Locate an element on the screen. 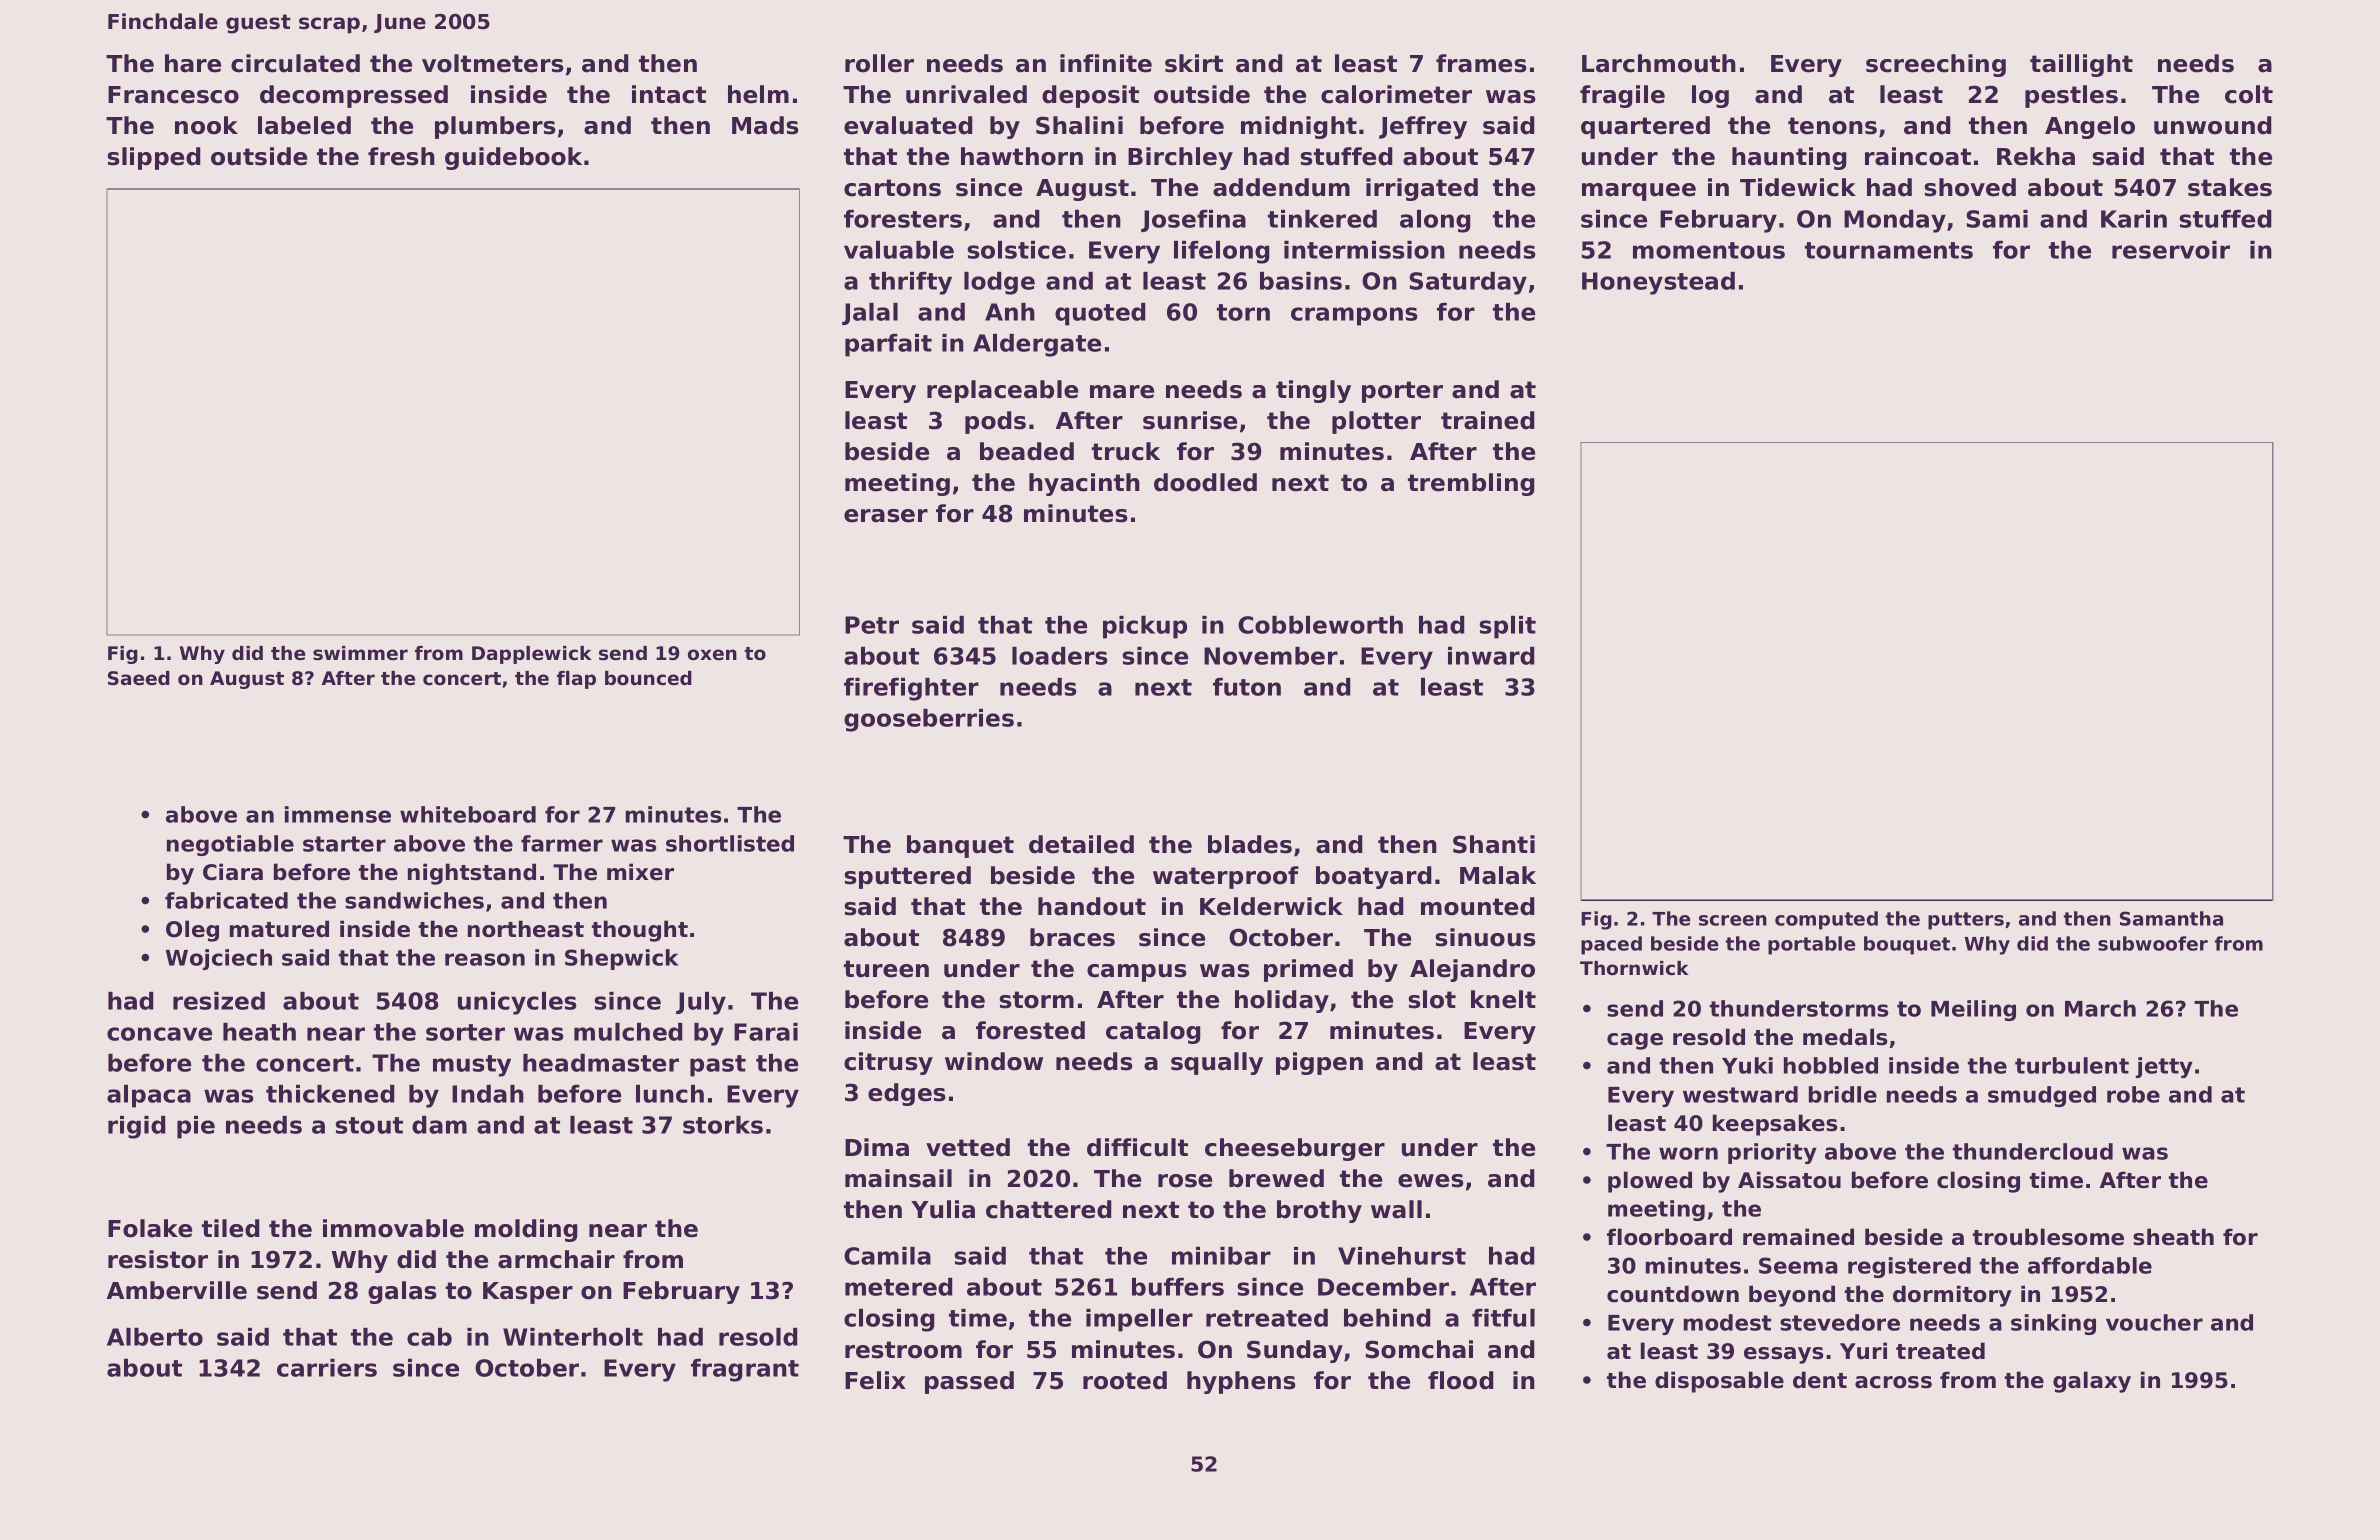  campus is located at coordinates (1136, 973).
